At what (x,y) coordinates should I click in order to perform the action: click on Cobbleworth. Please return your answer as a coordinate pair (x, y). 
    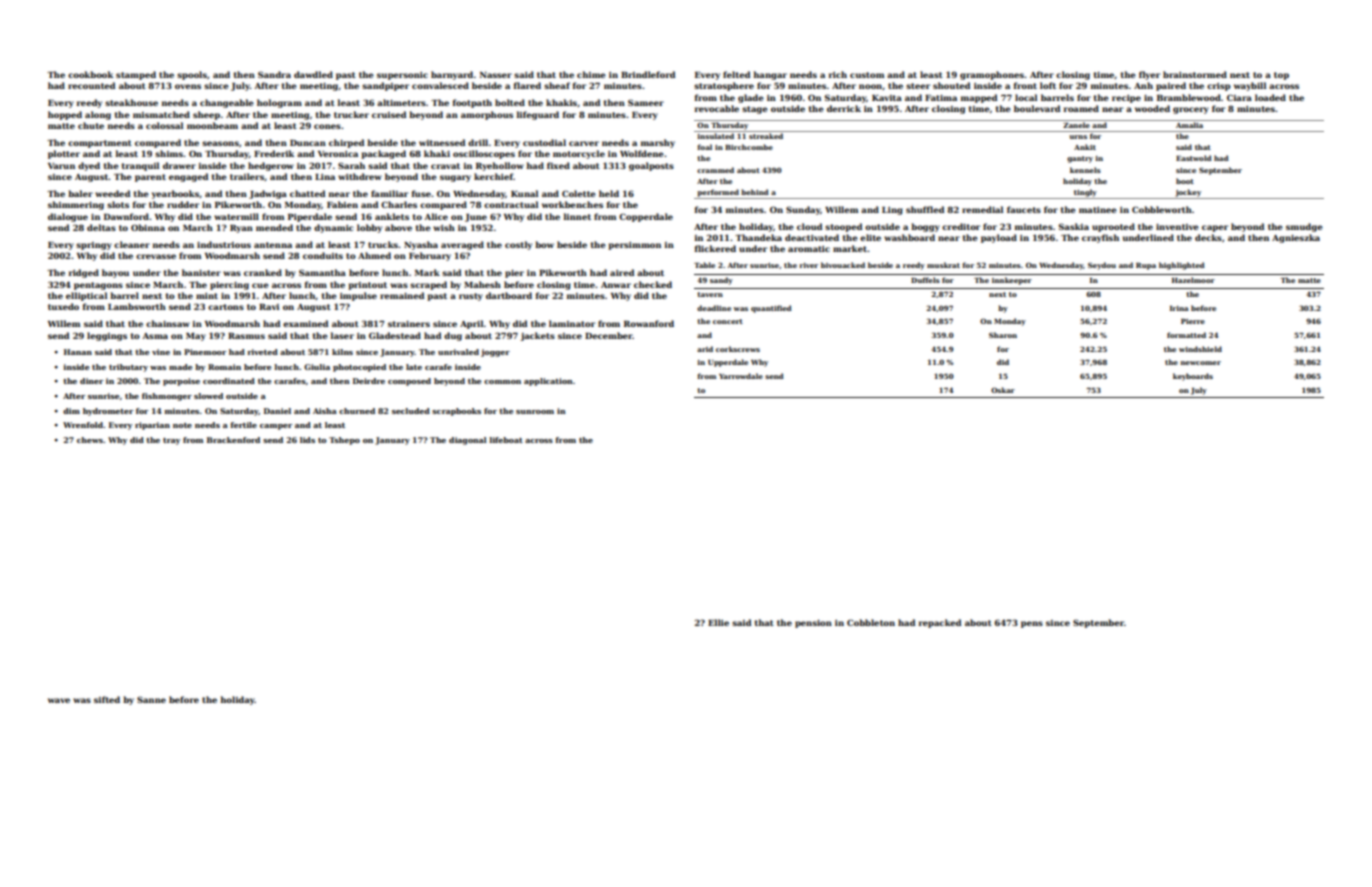
    Looking at the image, I should click on (1162, 209).
